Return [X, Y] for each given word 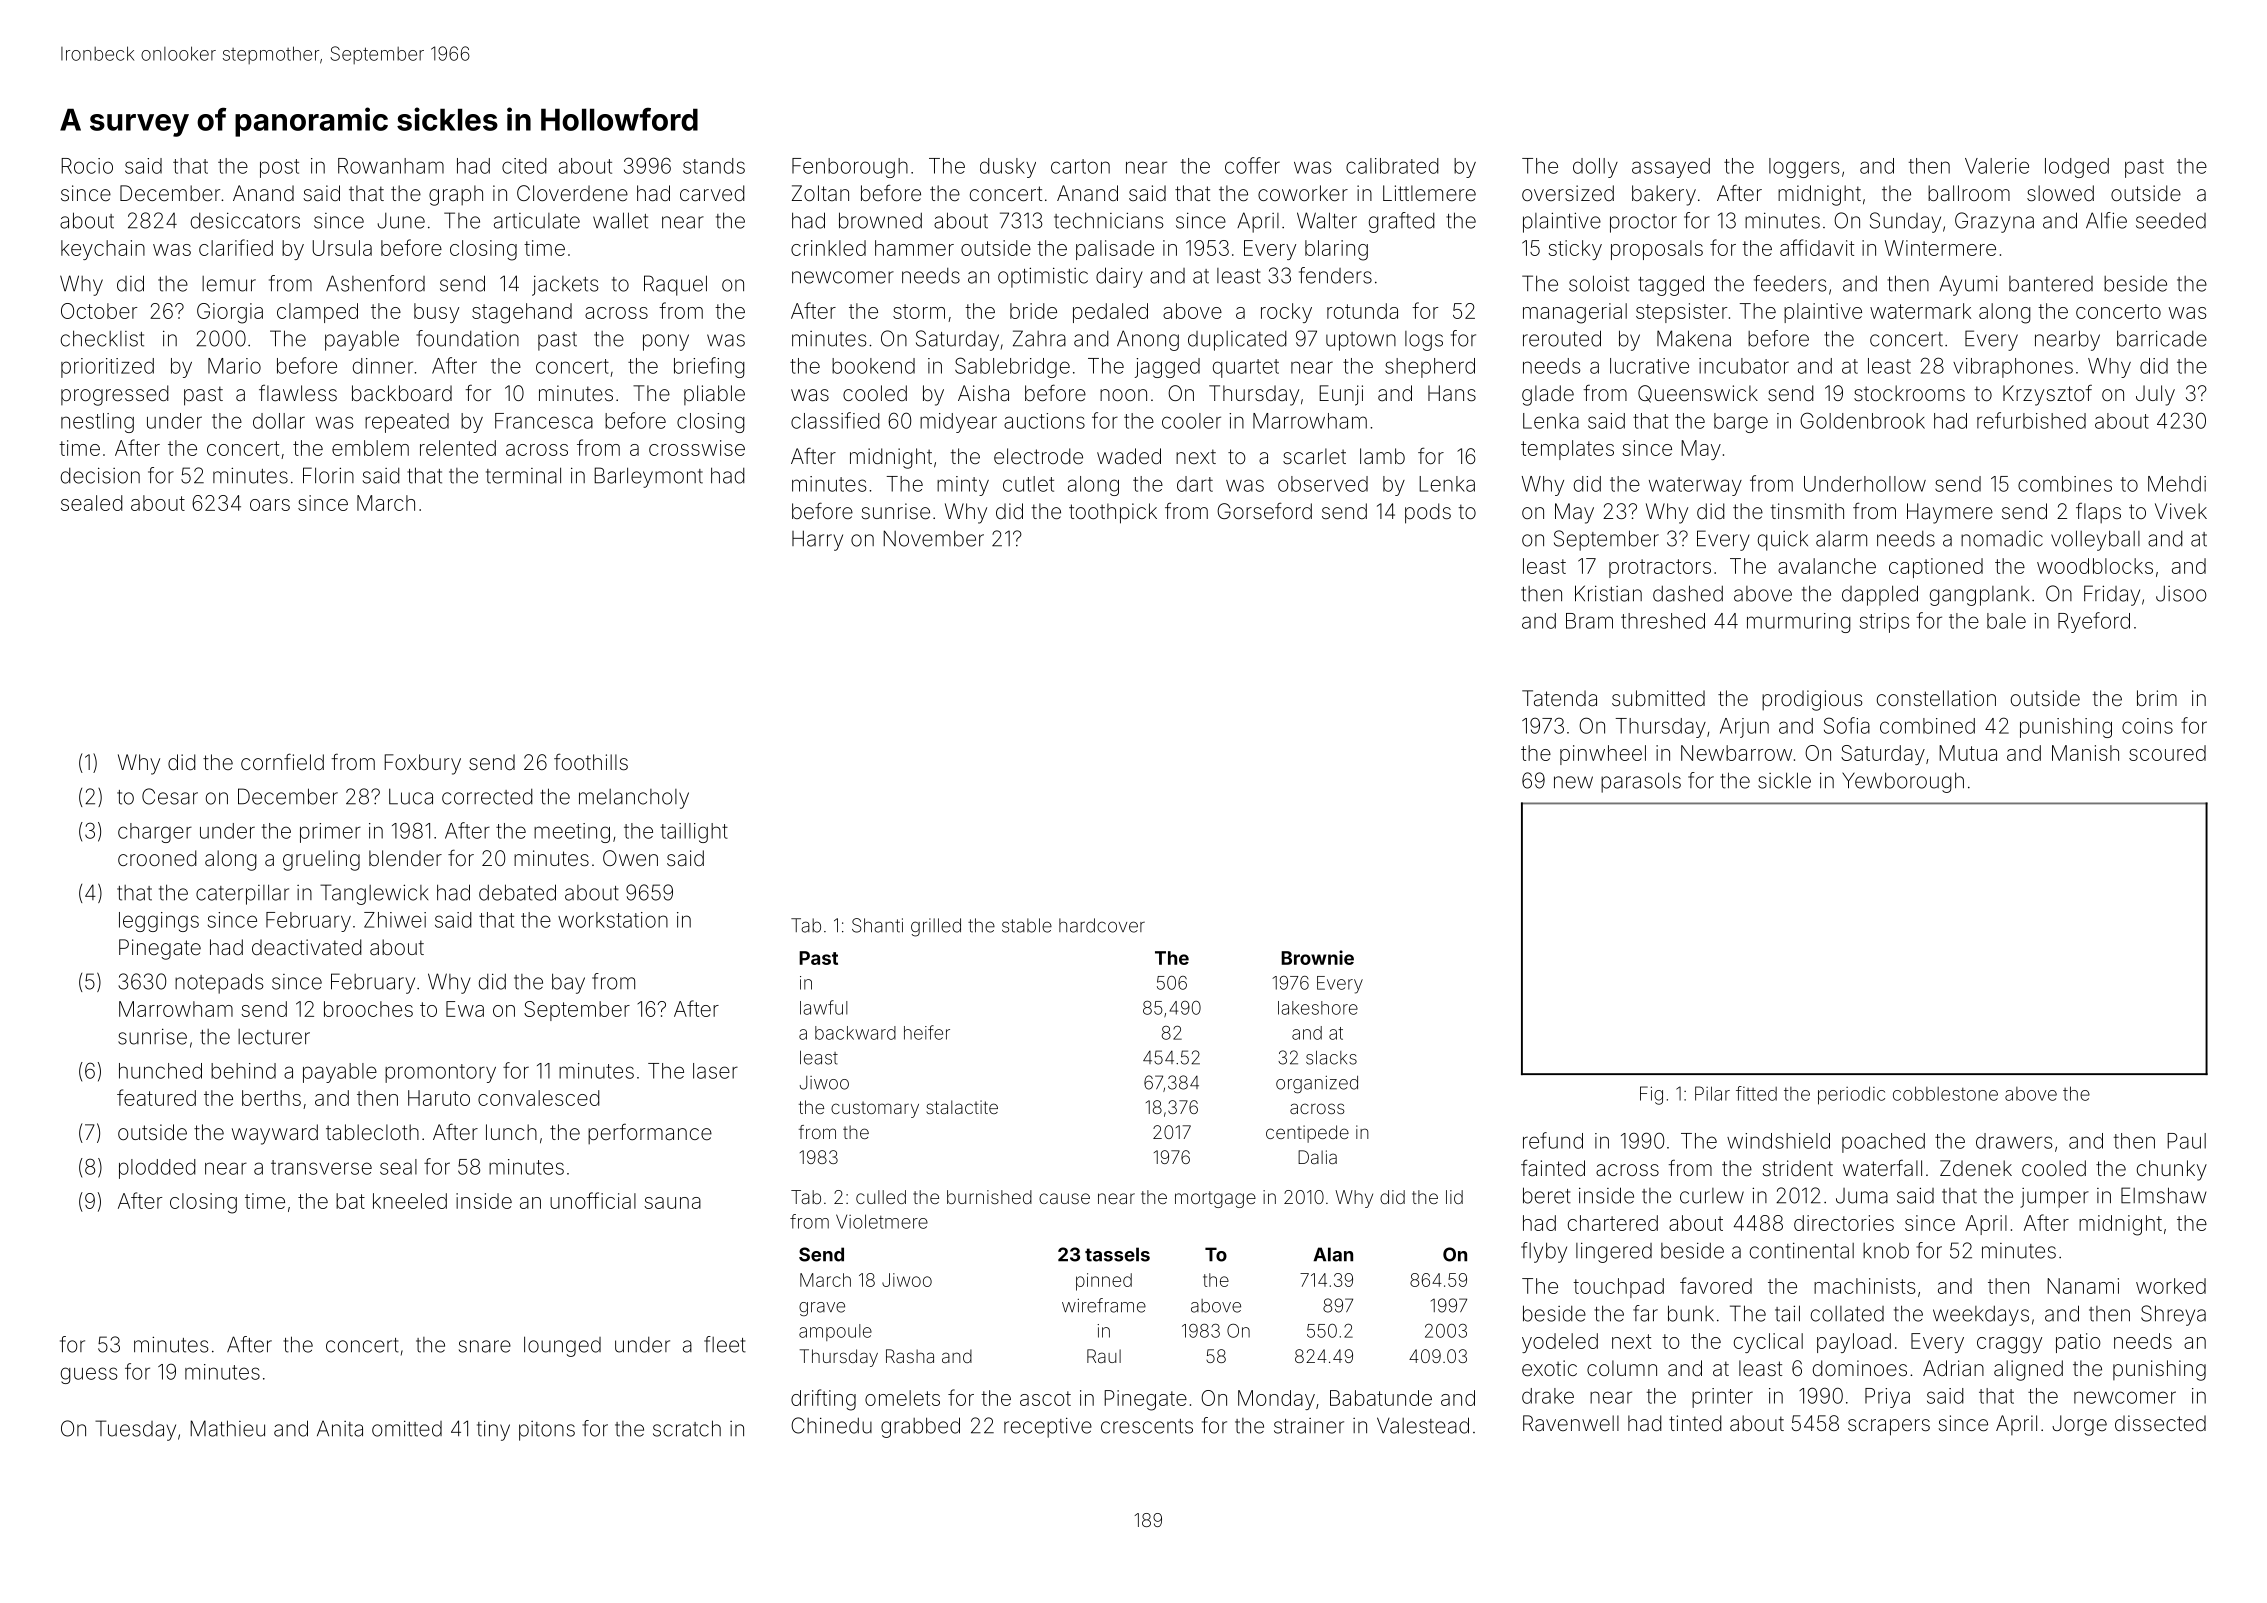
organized [1317, 1085]
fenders [1335, 275]
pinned [1104, 1282]
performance [650, 1133]
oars [270, 505]
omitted [407, 1428]
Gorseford [1264, 510]
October [99, 311]
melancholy [634, 799]
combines [2065, 484]
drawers [2014, 1141]
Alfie [2106, 220]
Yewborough [1903, 782]
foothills [591, 761]
